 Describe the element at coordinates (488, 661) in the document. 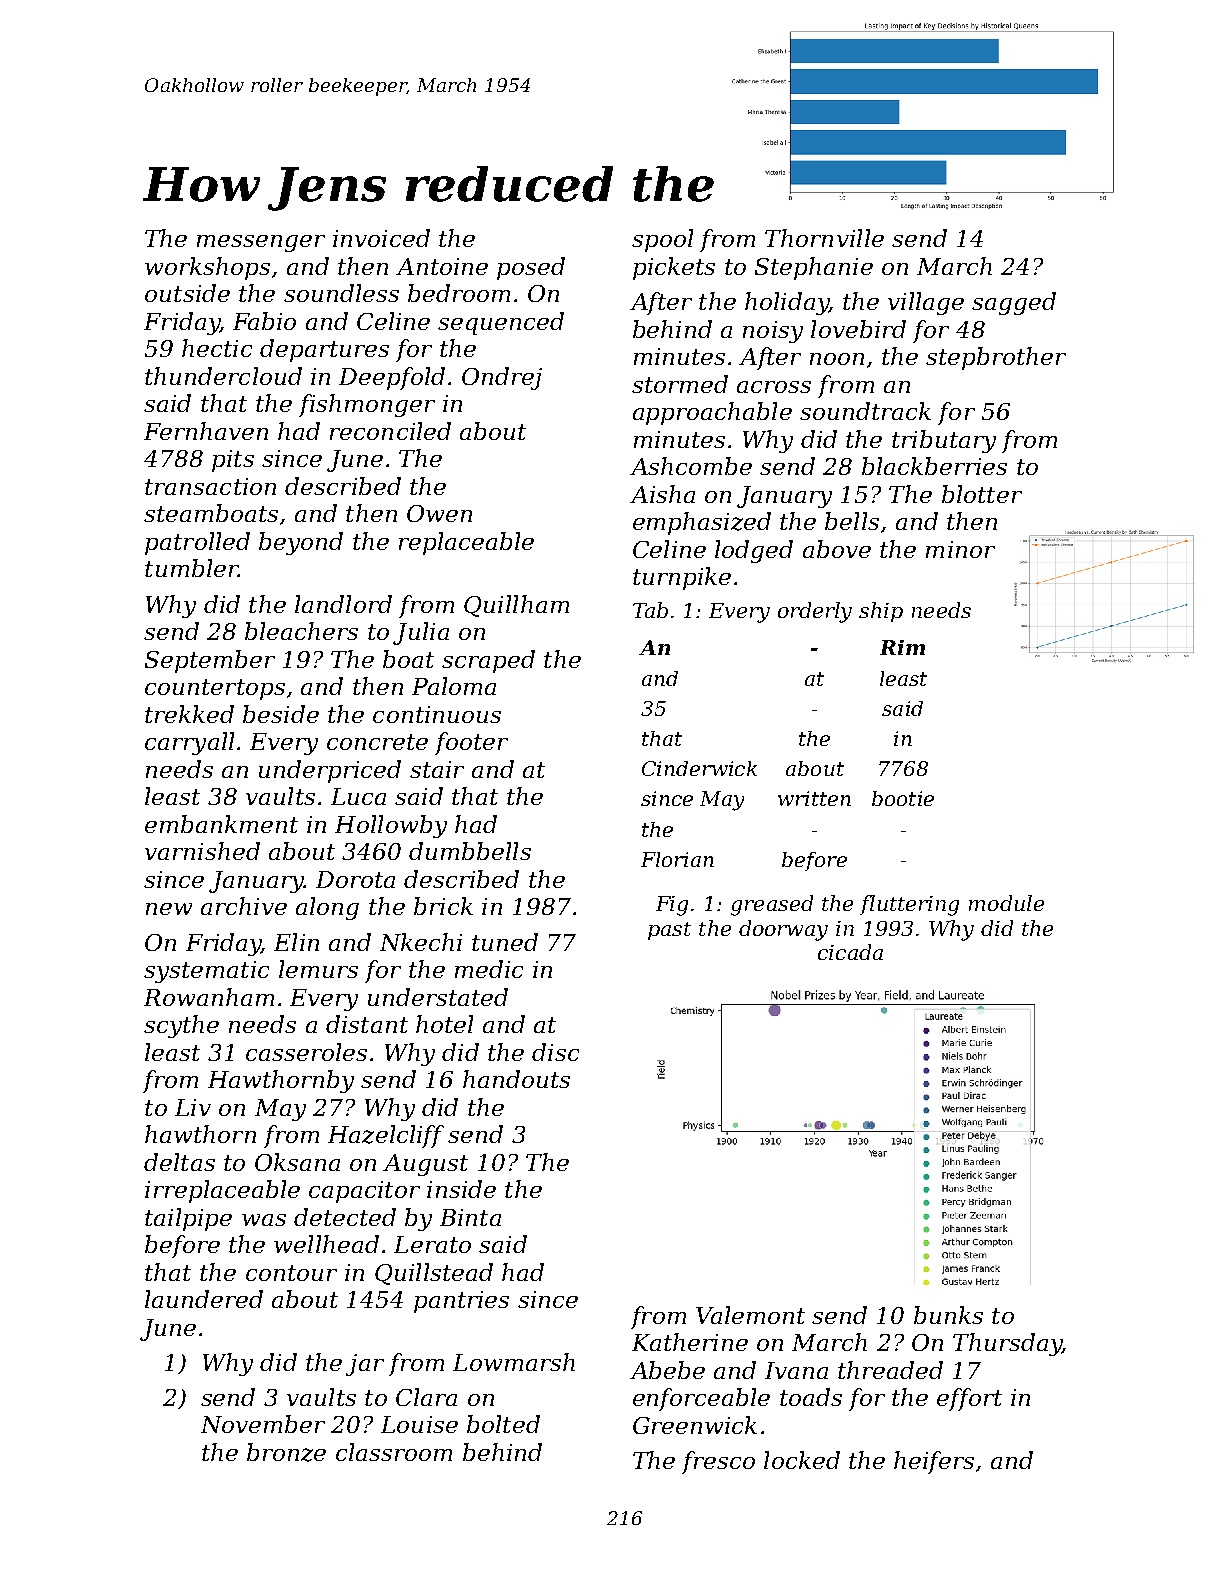

I see `scraped` at that location.
